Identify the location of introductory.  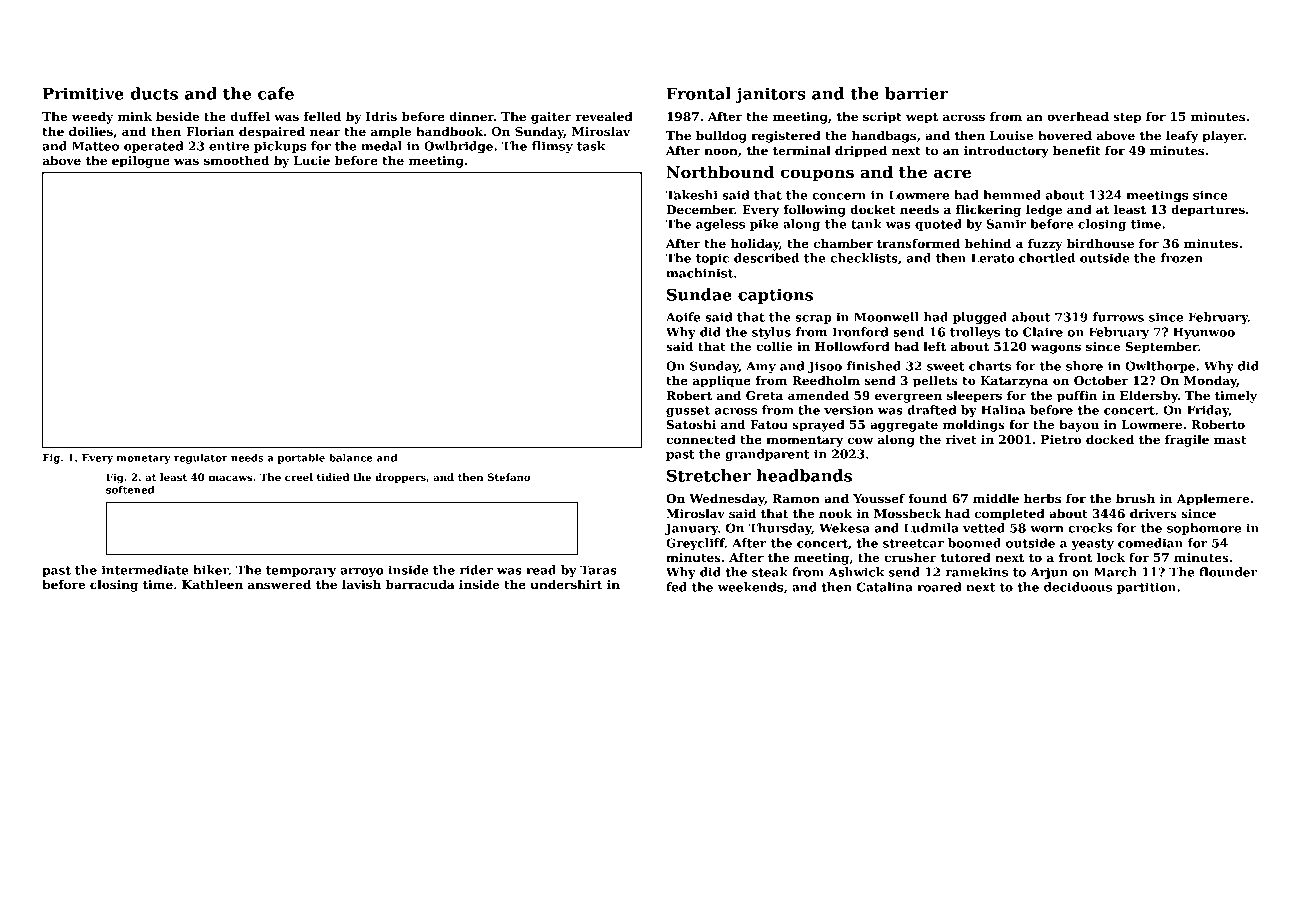
(1006, 151).
